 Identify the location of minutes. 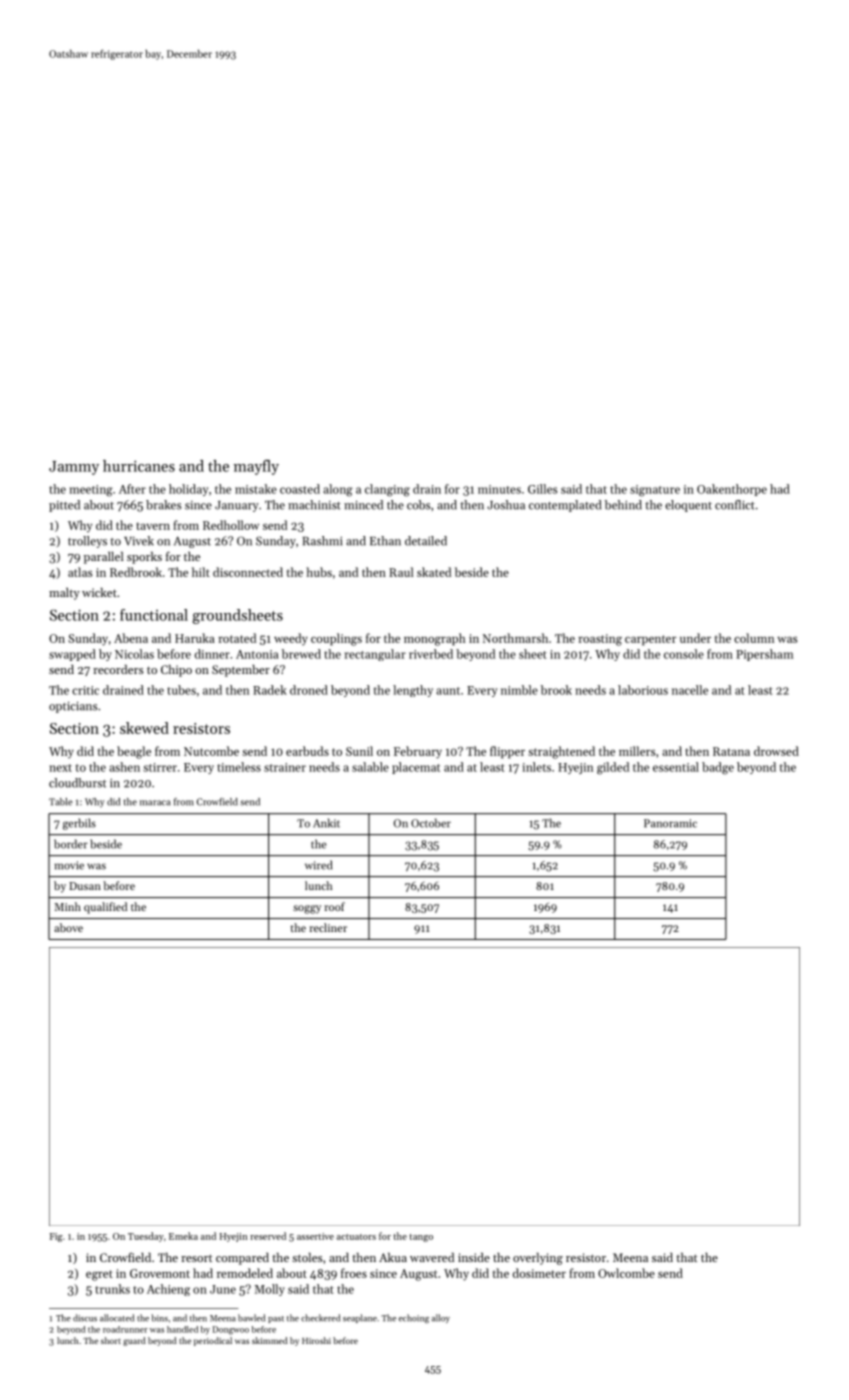
(499, 489).
